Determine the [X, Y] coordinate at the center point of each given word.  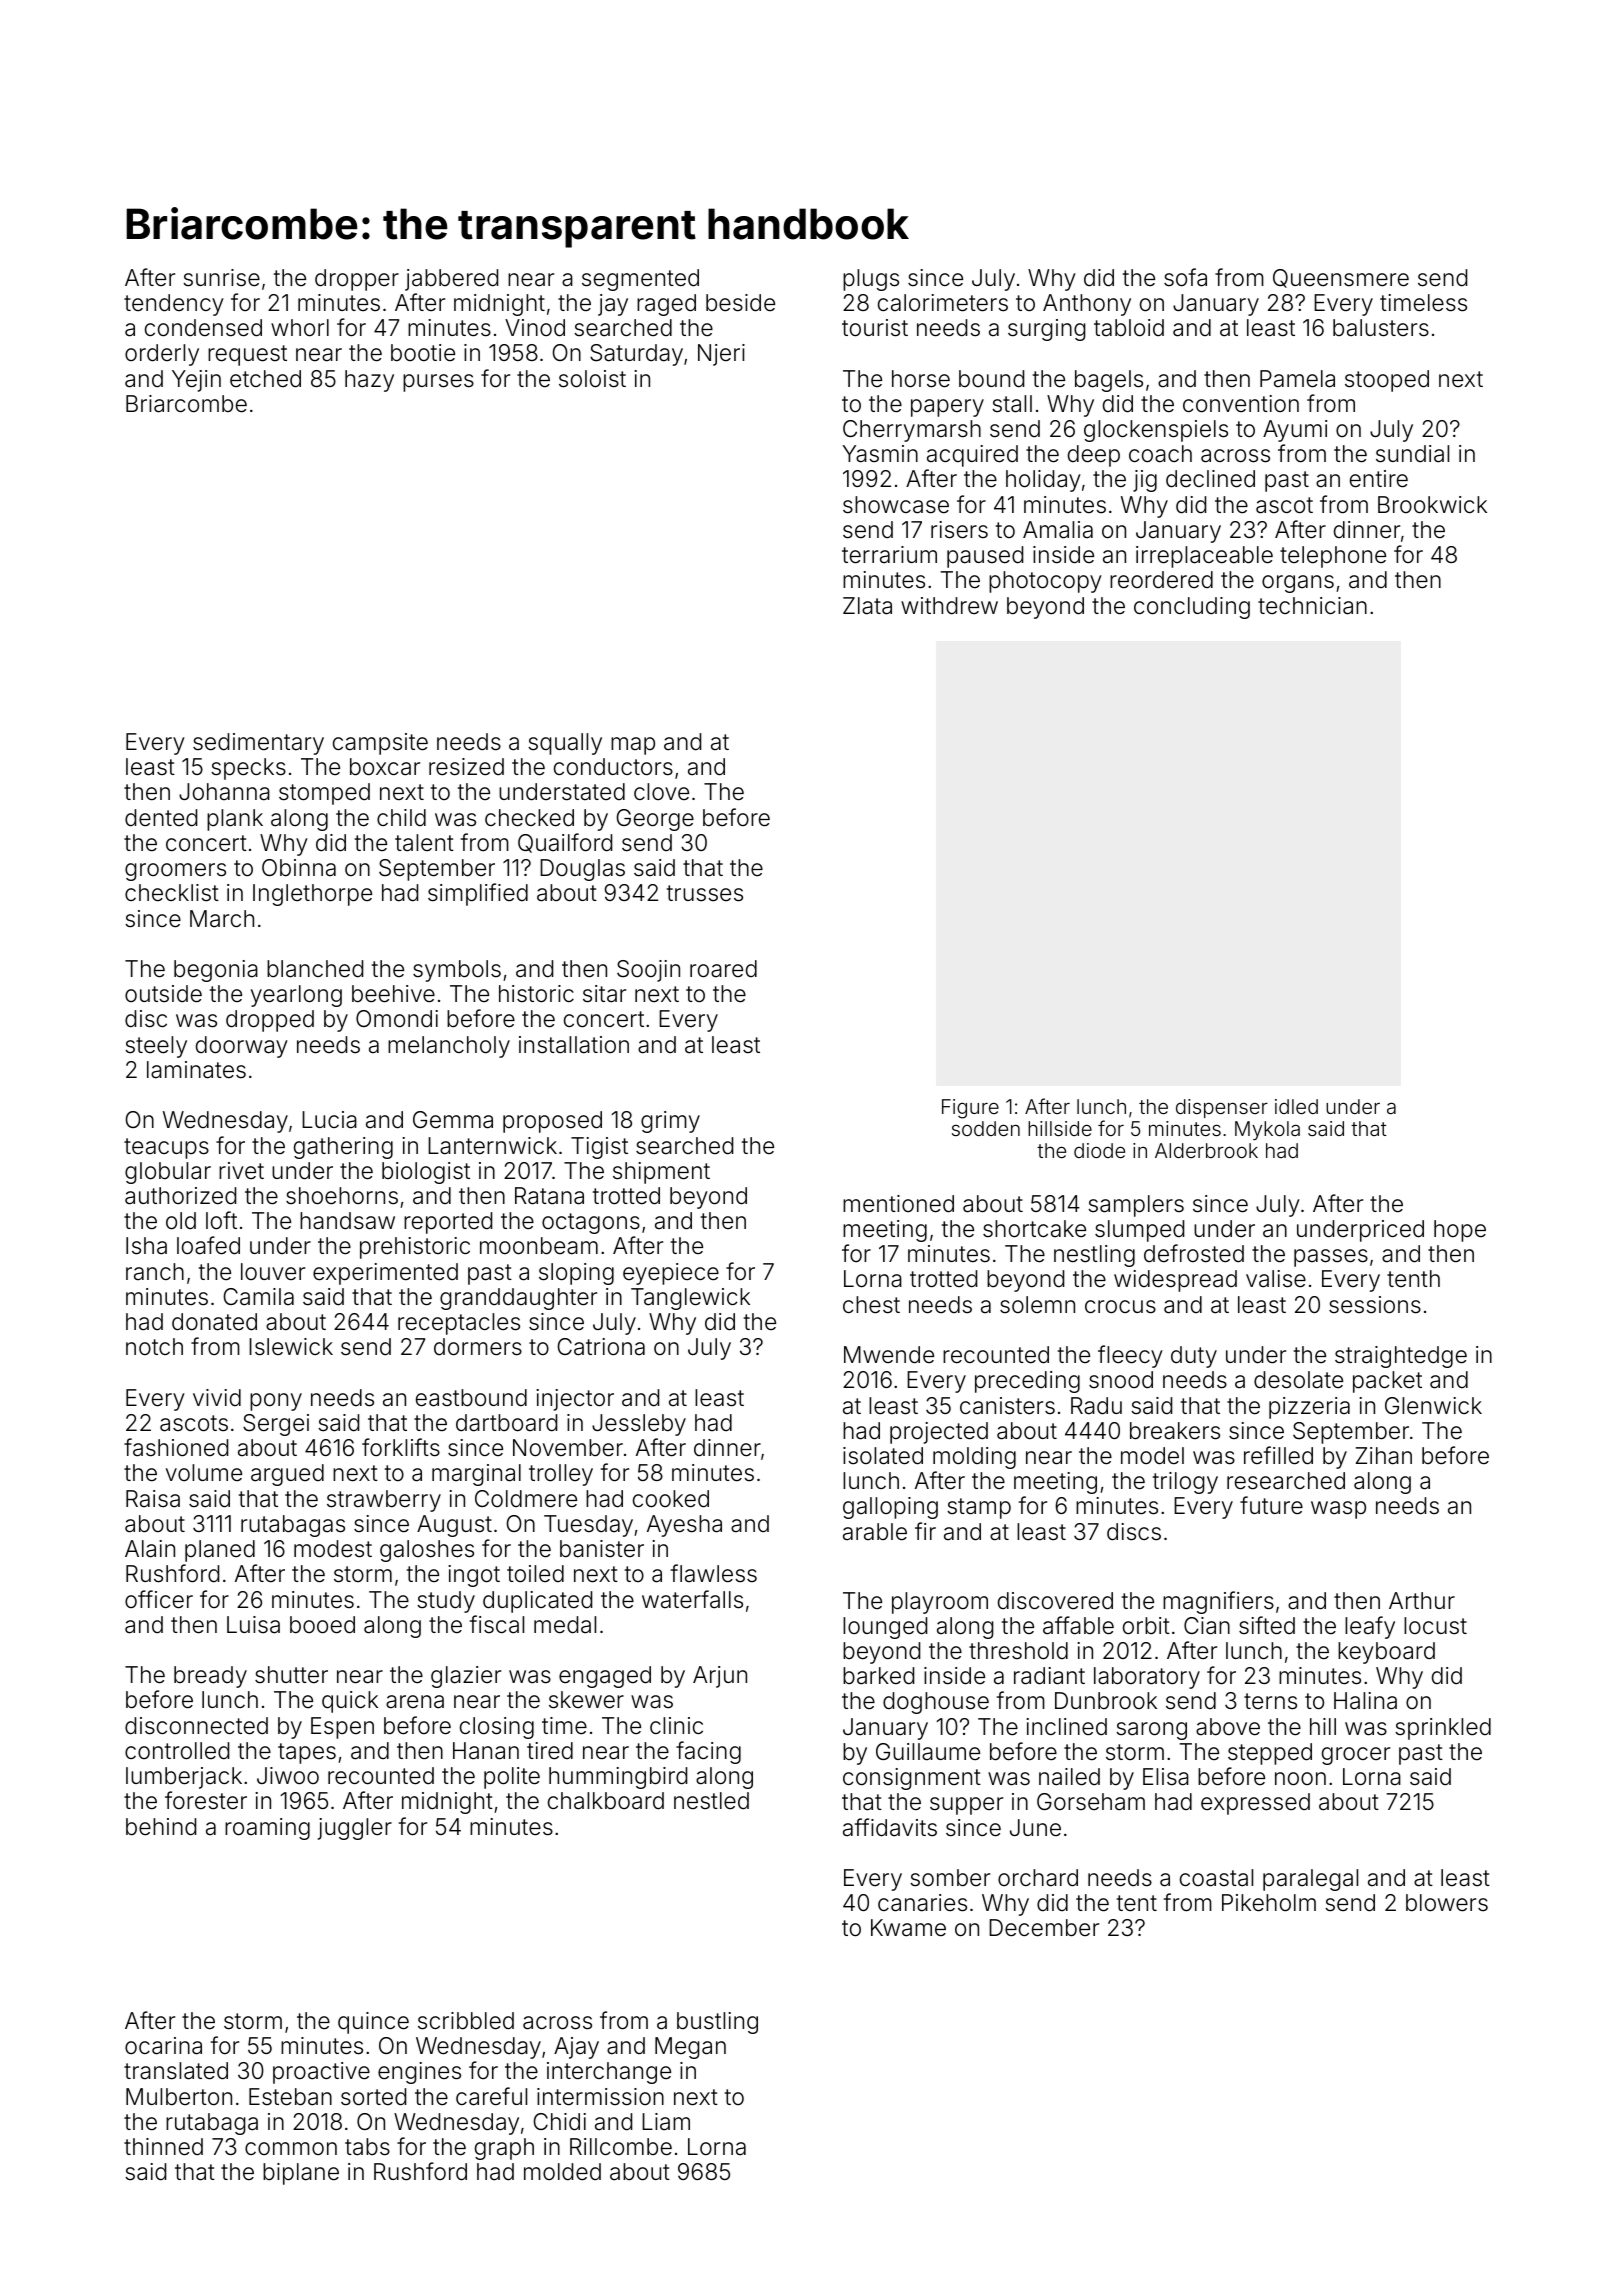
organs [1298, 584]
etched [265, 379]
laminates [196, 1070]
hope [1460, 1231]
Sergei [276, 1425]
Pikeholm [1269, 1903]
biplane [301, 2174]
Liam [666, 2122]
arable [875, 1532]
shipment [661, 1173]
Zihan [1384, 1456]
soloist [592, 379]
